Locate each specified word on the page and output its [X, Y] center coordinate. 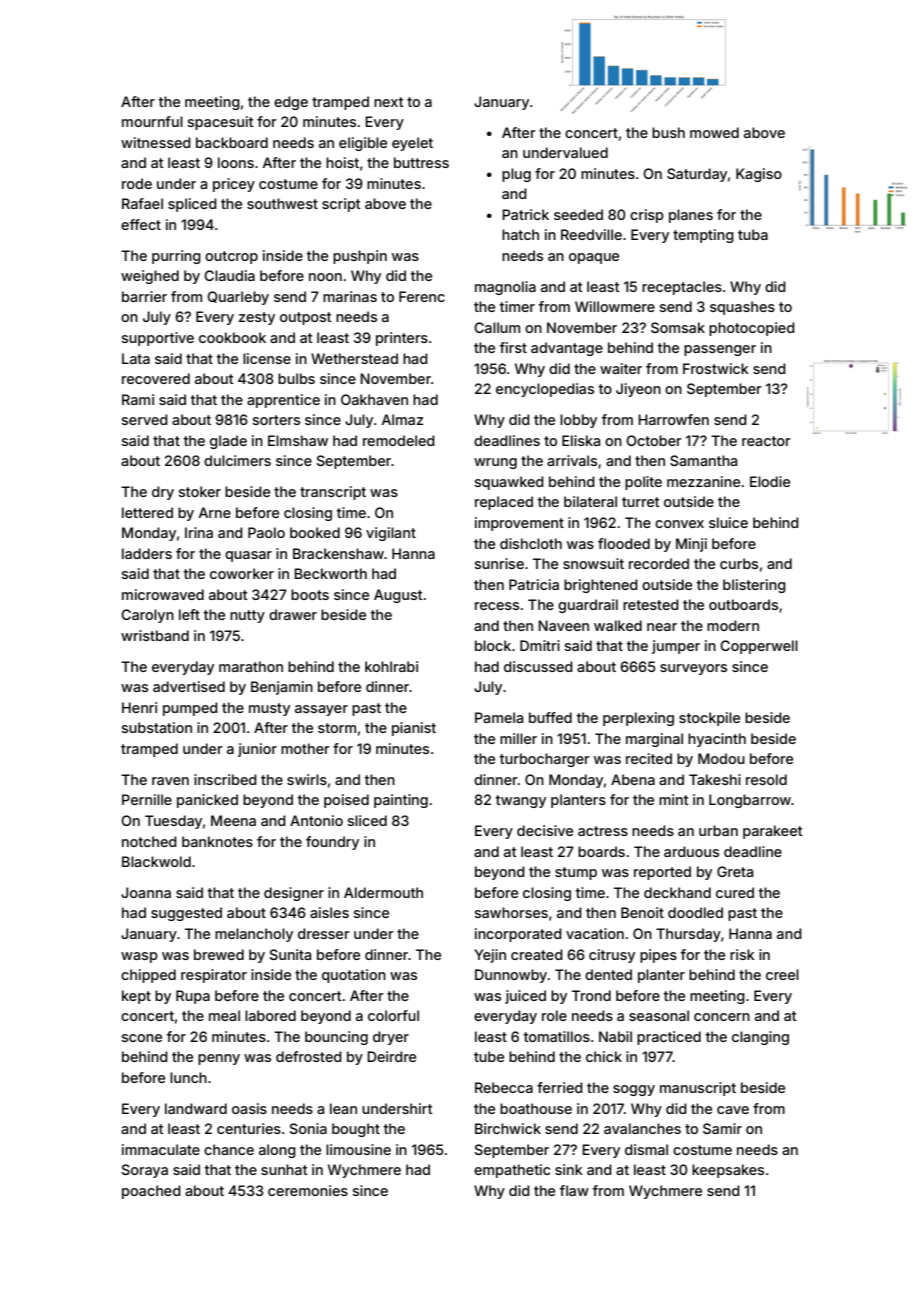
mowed [714, 132]
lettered [147, 512]
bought [356, 1130]
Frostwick [716, 368]
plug [516, 175]
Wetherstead [354, 358]
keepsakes [728, 1171]
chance [229, 1149]
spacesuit [221, 123]
